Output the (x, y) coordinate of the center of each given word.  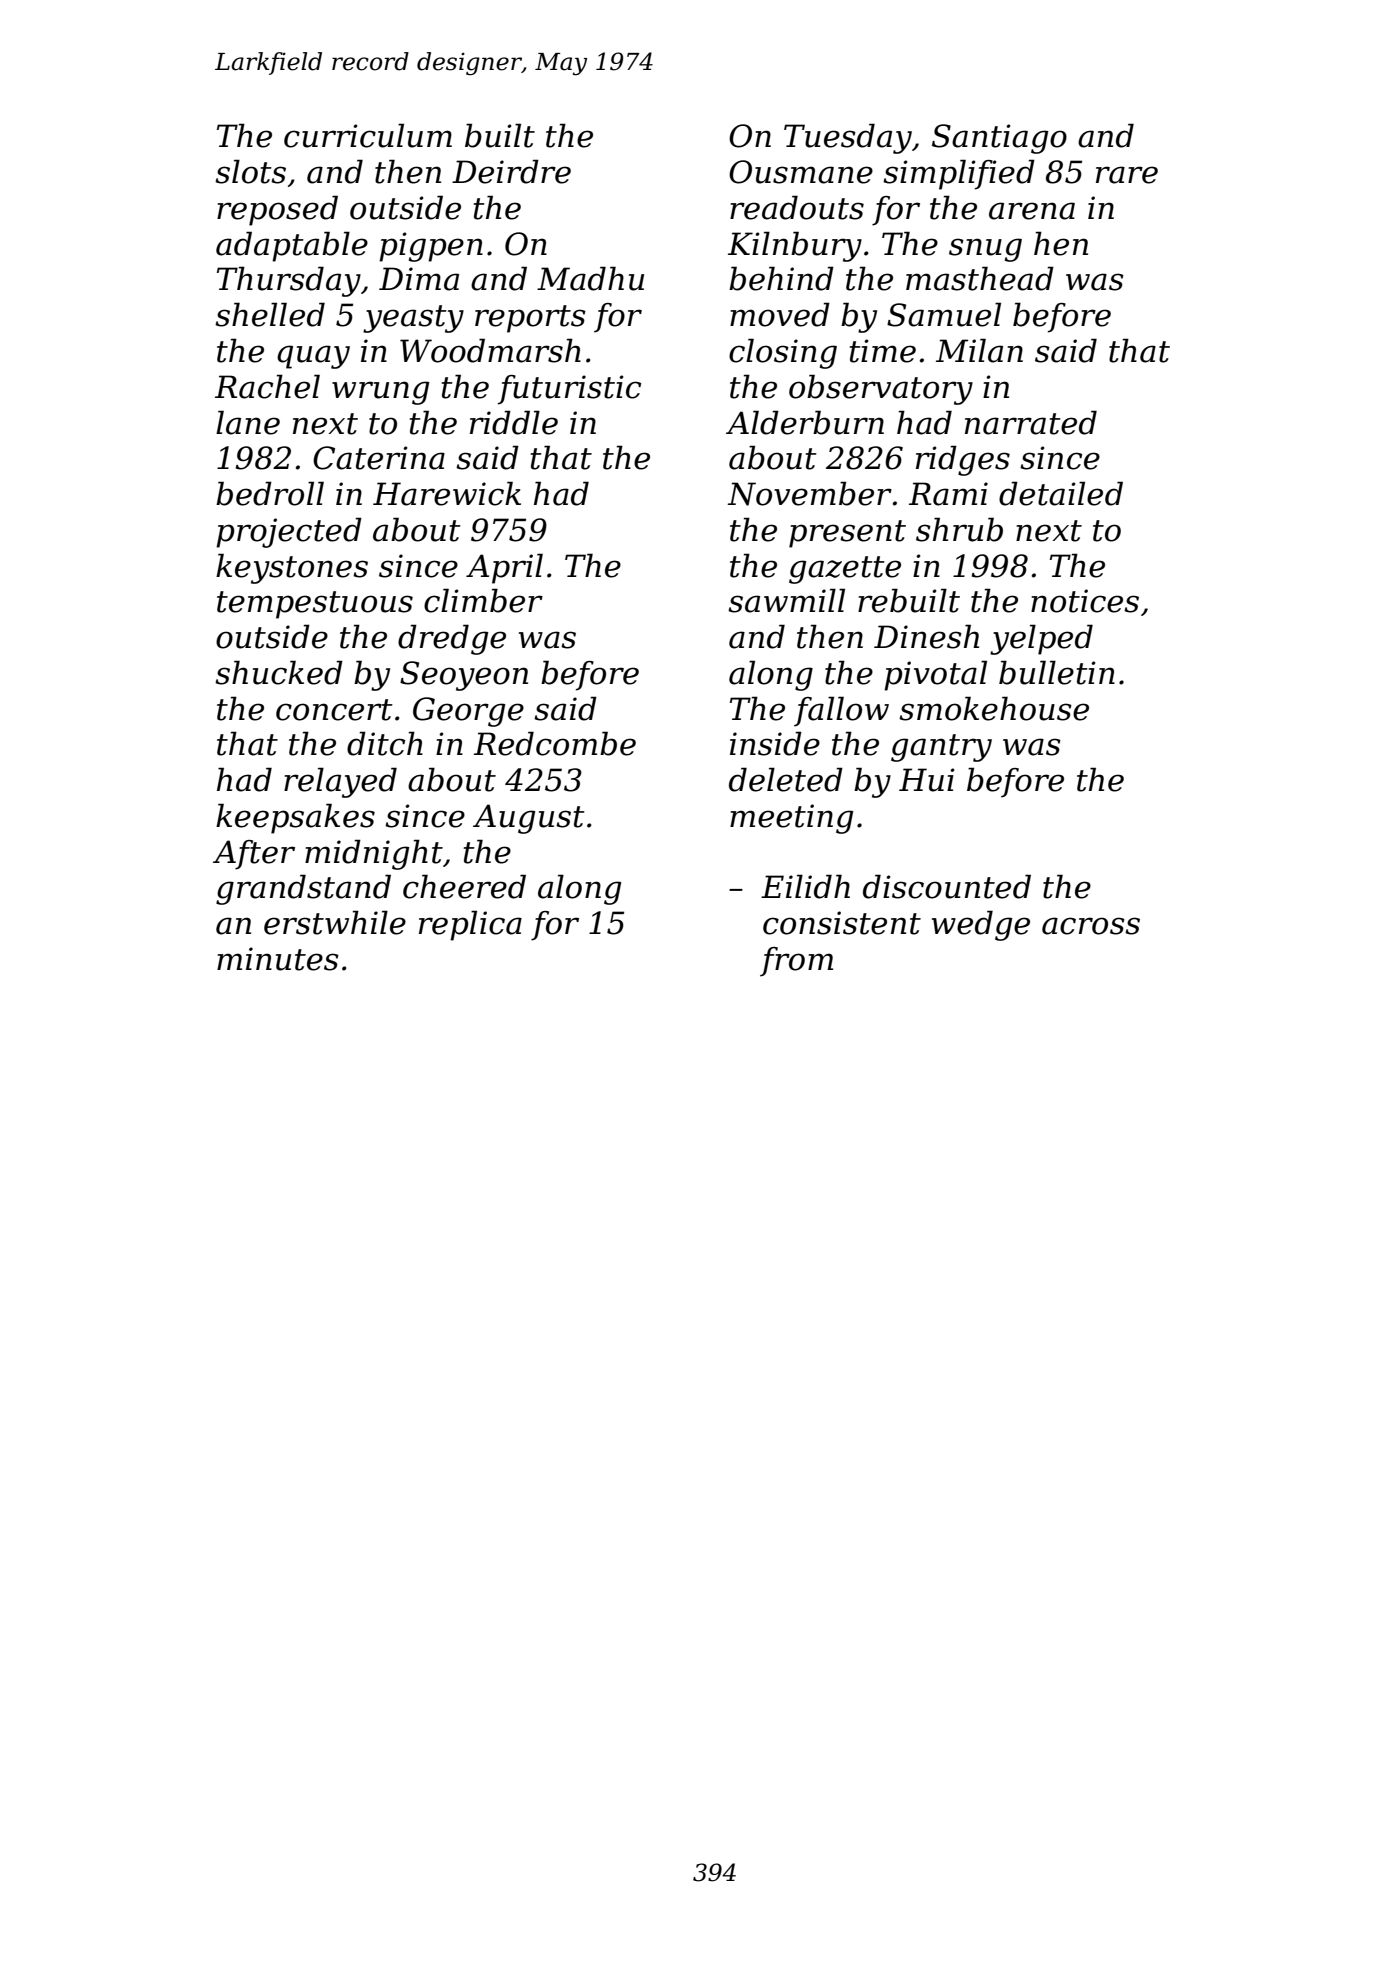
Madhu (590, 278)
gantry (941, 748)
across (1091, 926)
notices (1085, 601)
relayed (340, 782)
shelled (270, 314)
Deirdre (511, 171)
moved (780, 314)
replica (470, 925)
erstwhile (335, 922)
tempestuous (315, 605)
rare (1127, 175)
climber (483, 600)
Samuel (944, 314)
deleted (786, 779)
